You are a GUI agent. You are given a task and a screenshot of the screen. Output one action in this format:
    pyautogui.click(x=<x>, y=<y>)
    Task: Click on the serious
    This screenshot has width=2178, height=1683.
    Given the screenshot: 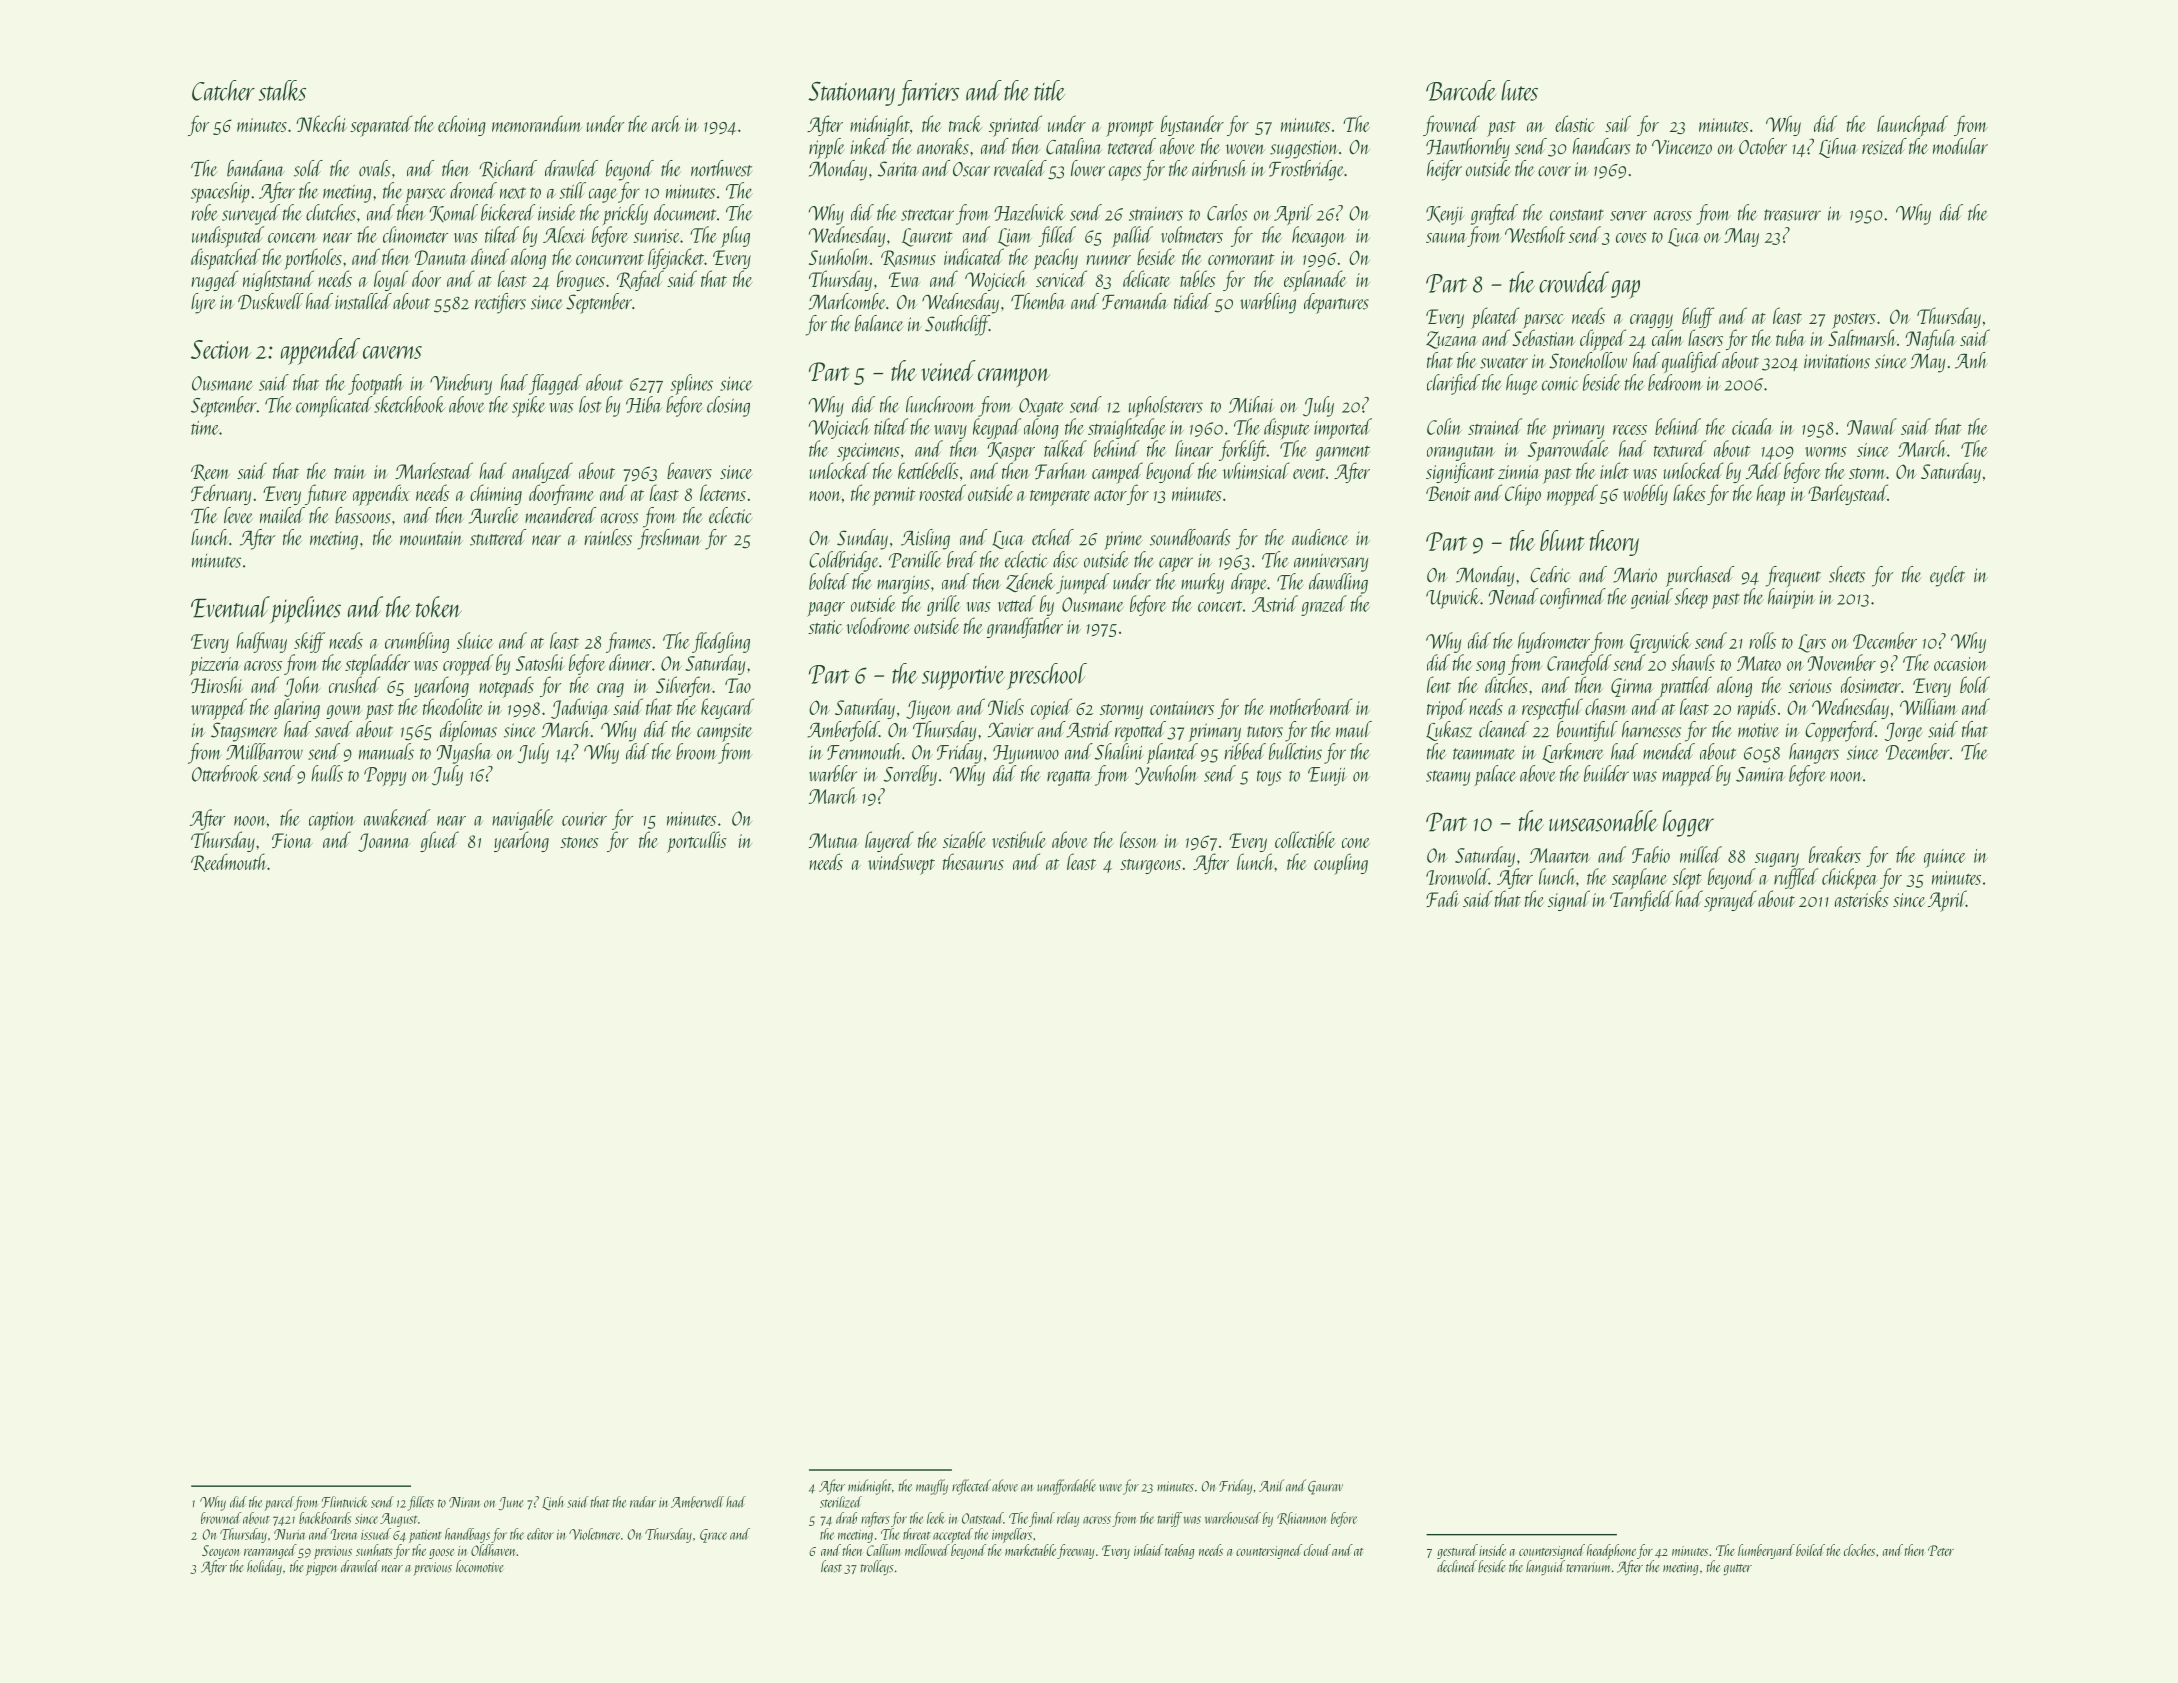 What is the action you would take?
    pyautogui.click(x=1810, y=686)
